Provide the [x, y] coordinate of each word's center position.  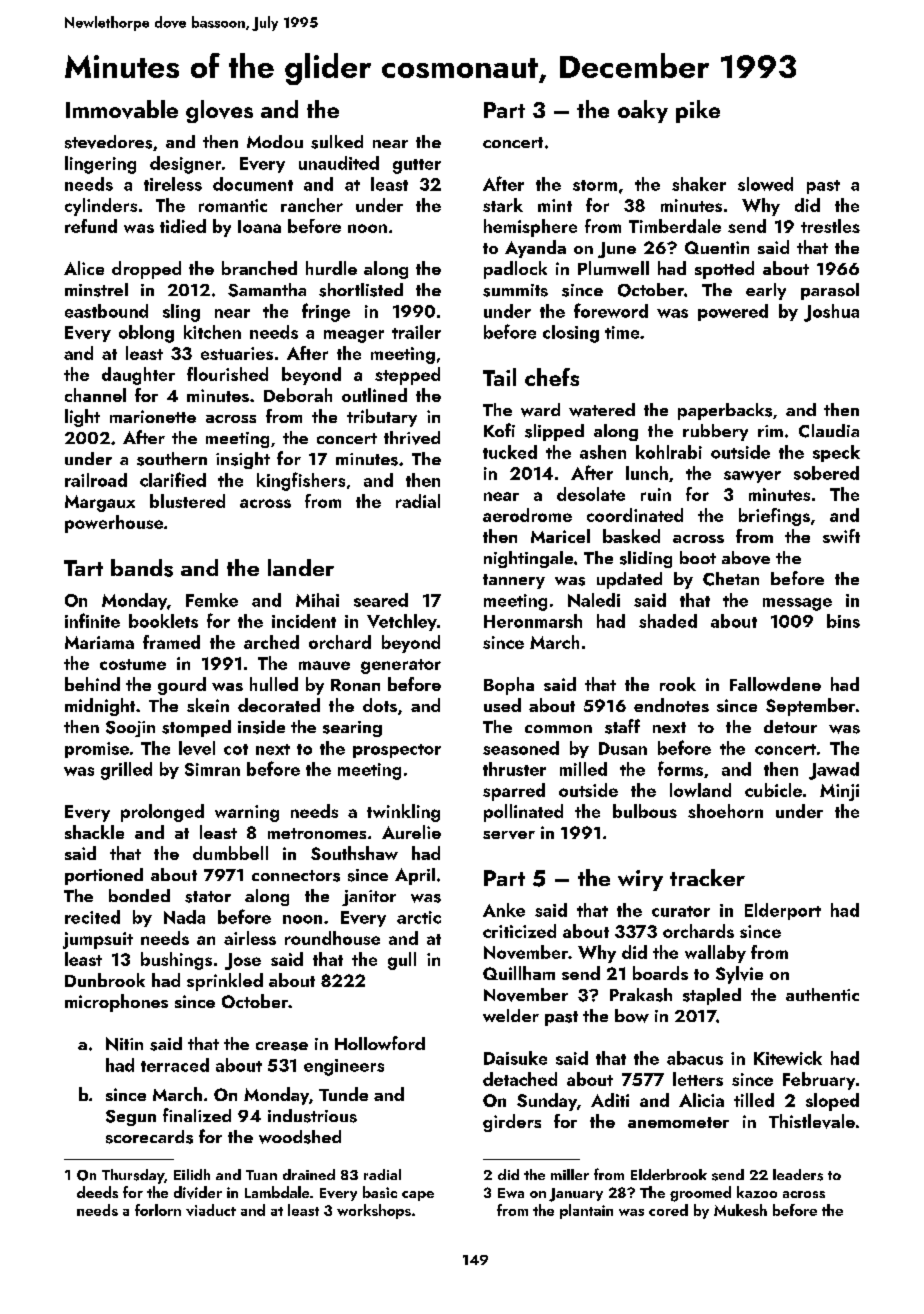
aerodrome [527, 515]
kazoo [757, 1192]
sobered [826, 473]
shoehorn [725, 811]
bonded [139, 895]
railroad [96, 480]
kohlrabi [669, 452]
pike [698, 111]
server [509, 835]
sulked [337, 142]
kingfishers [301, 481]
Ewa [511, 1193]
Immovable [122, 109]
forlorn [158, 1210]
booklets [163, 621]
